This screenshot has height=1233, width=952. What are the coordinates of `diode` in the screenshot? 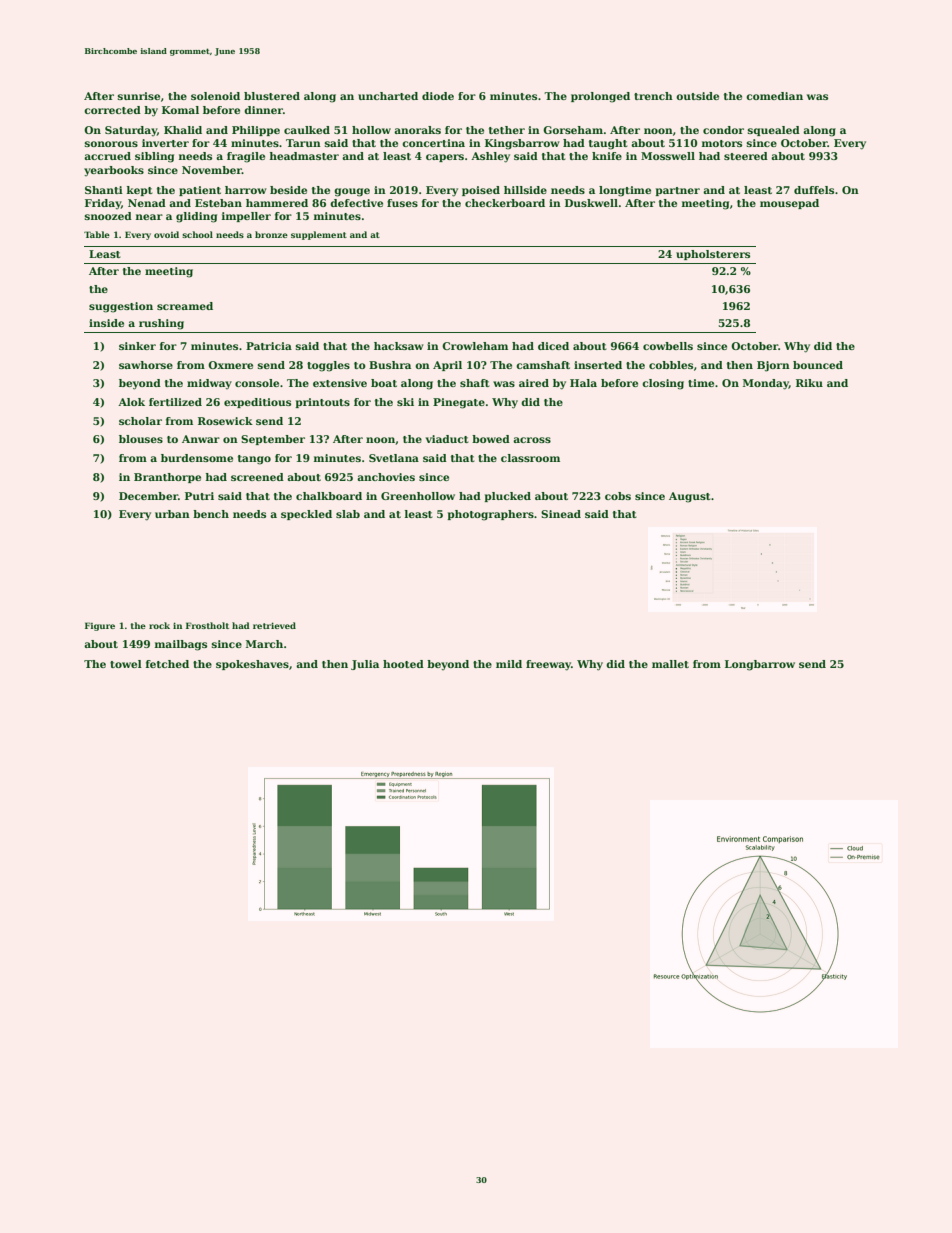 It's located at (438, 96).
